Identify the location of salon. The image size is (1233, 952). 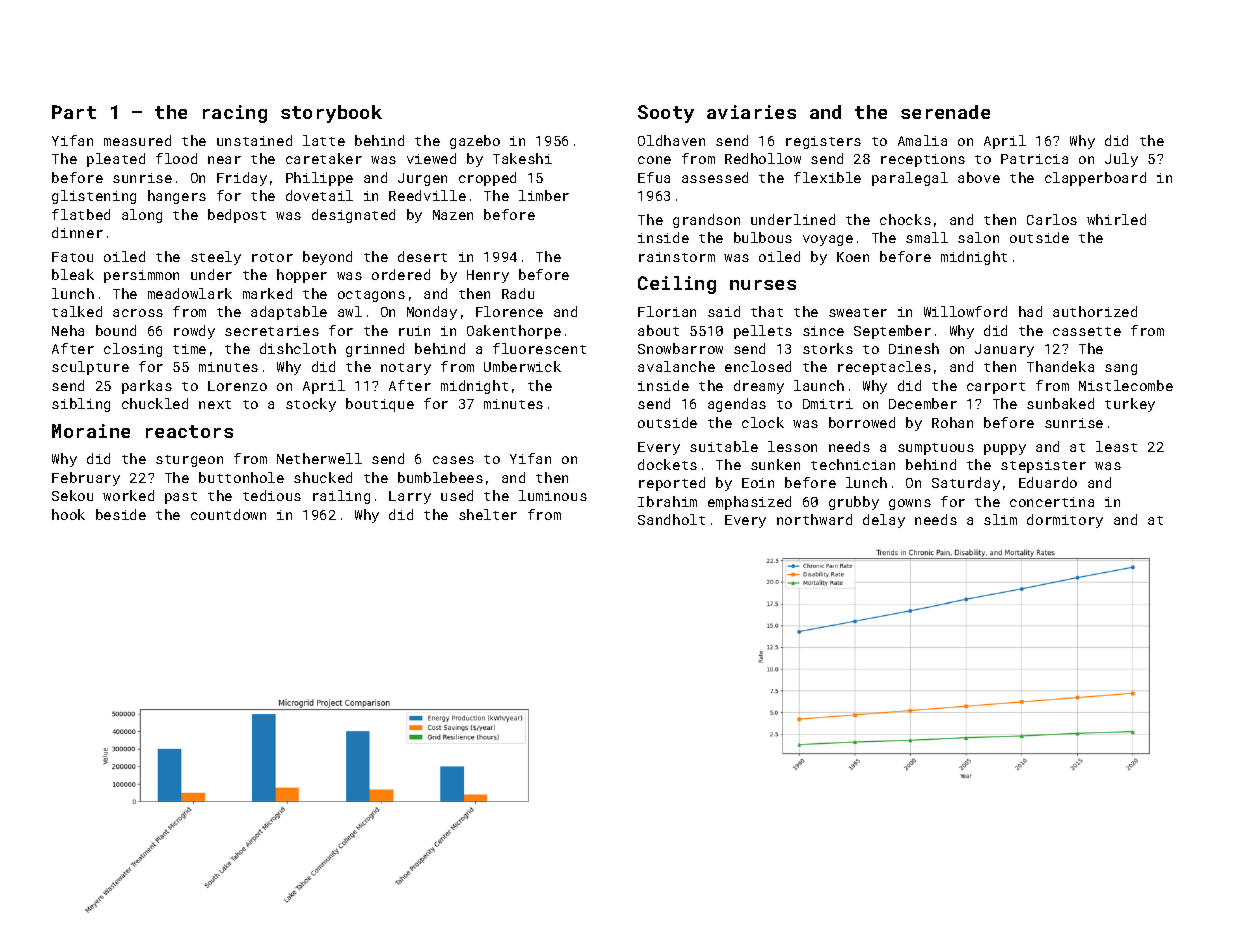
(978, 237).
